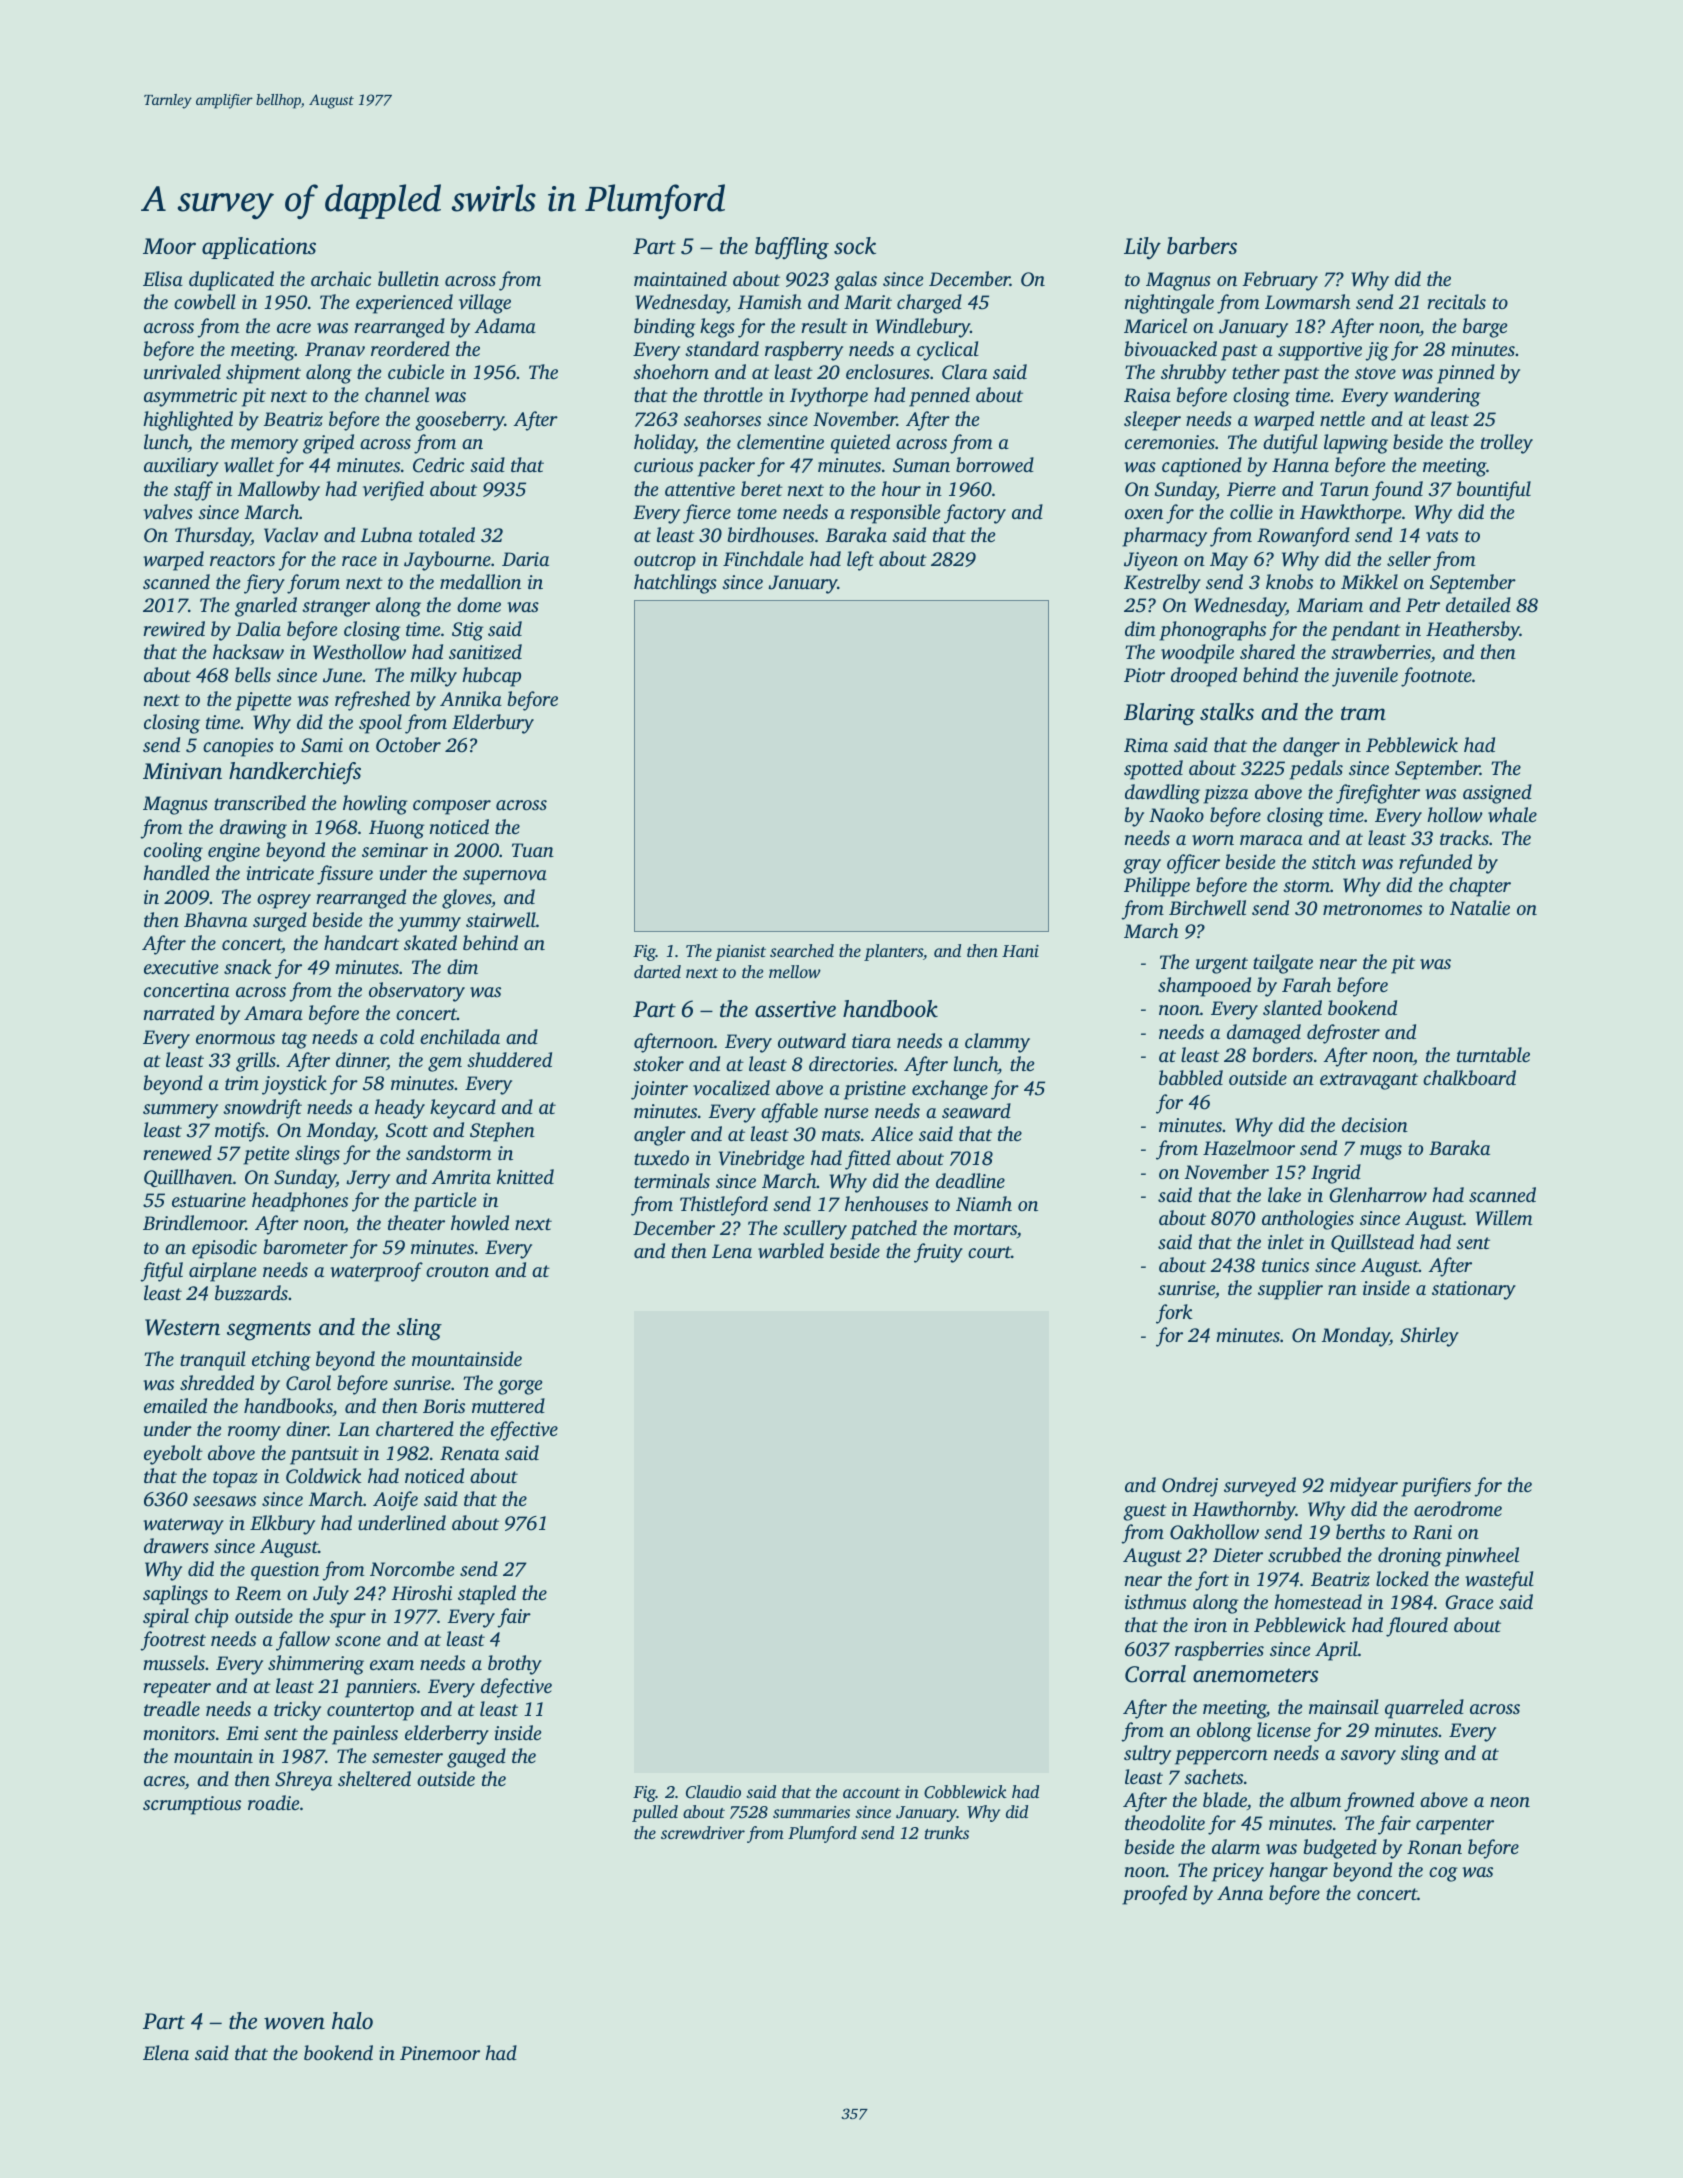 This page has width=1683, height=2178. Describe the element at coordinates (855, 246) in the page. I see `sock` at that location.
